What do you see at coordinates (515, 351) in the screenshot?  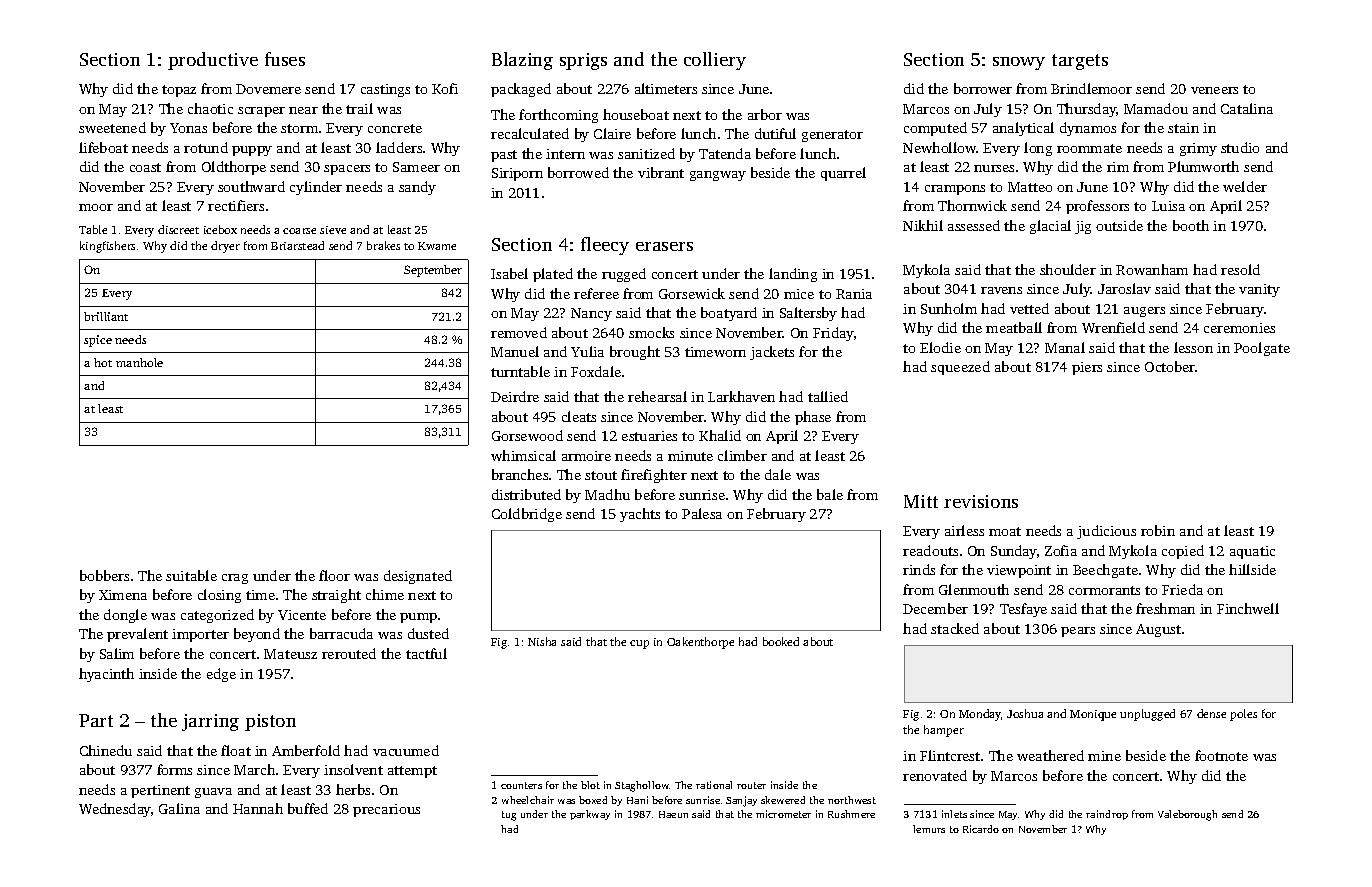 I see `Manuel` at bounding box center [515, 351].
